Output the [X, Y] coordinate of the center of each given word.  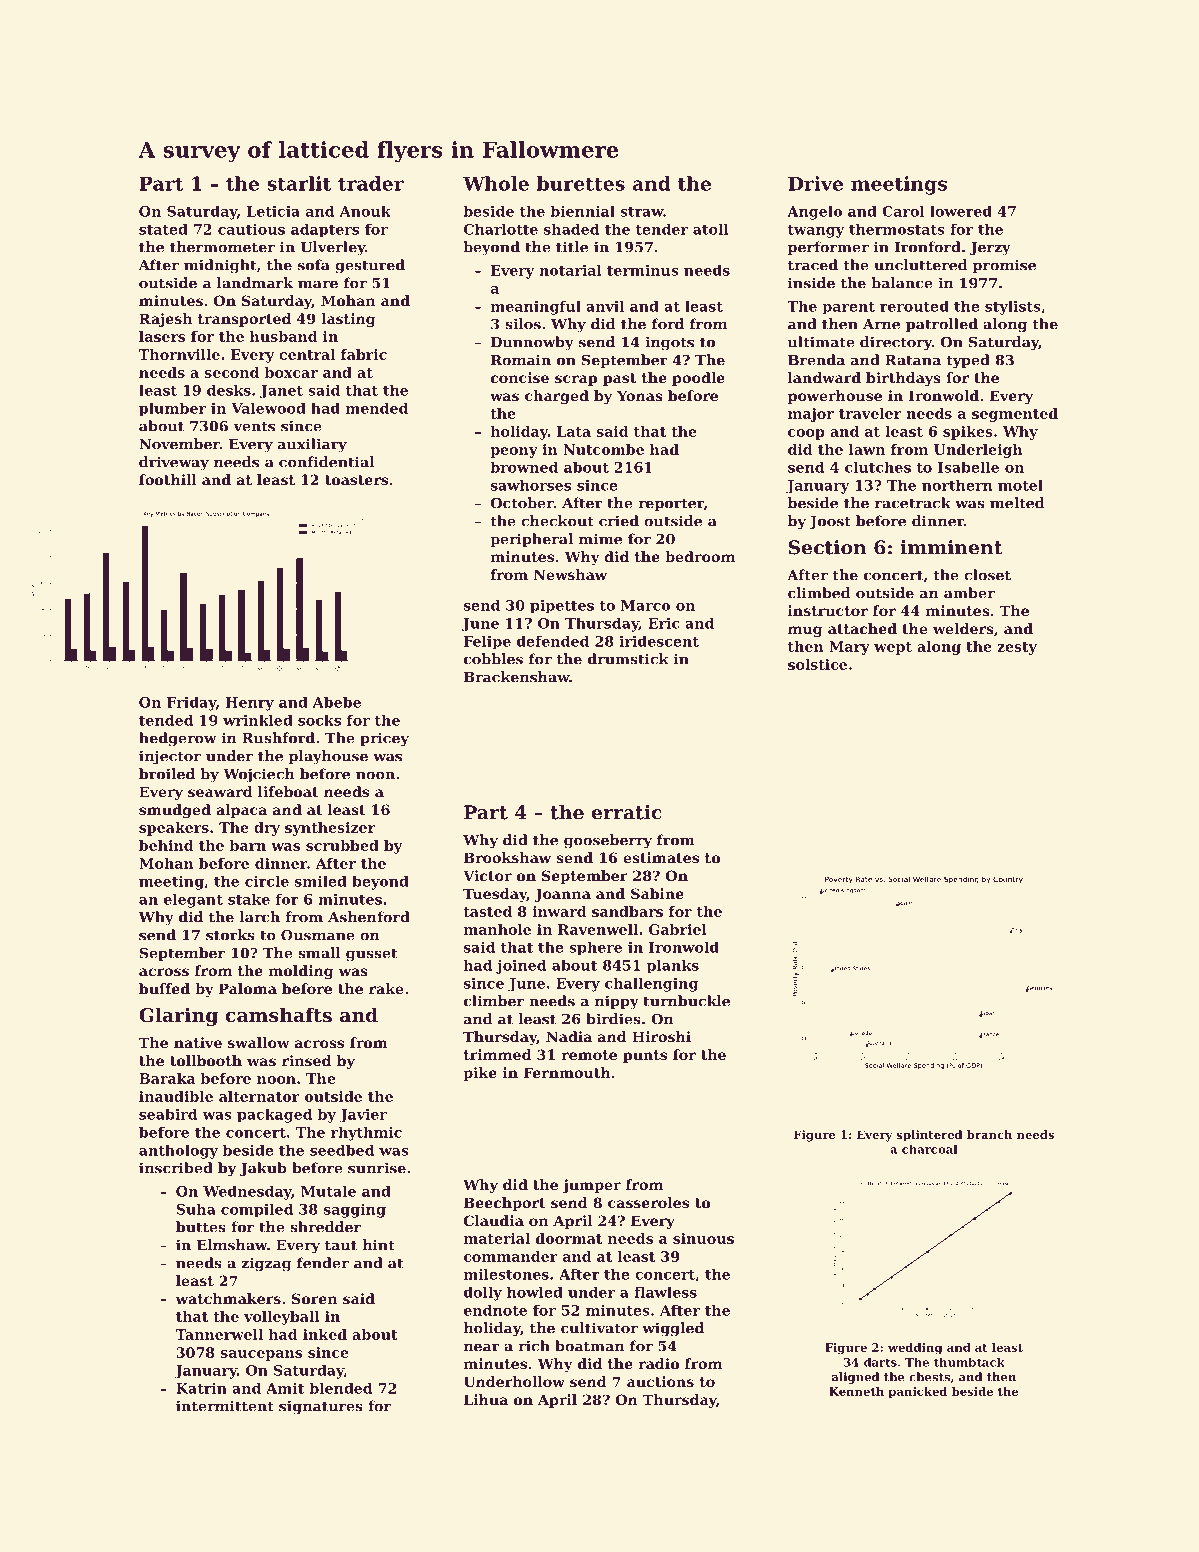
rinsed [306, 1060]
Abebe [337, 702]
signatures [321, 1407]
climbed [819, 593]
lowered [961, 211]
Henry [249, 704]
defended [553, 641]
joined [521, 967]
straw [642, 212]
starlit [299, 183]
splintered [930, 1136]
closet [987, 575]
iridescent [659, 641]
